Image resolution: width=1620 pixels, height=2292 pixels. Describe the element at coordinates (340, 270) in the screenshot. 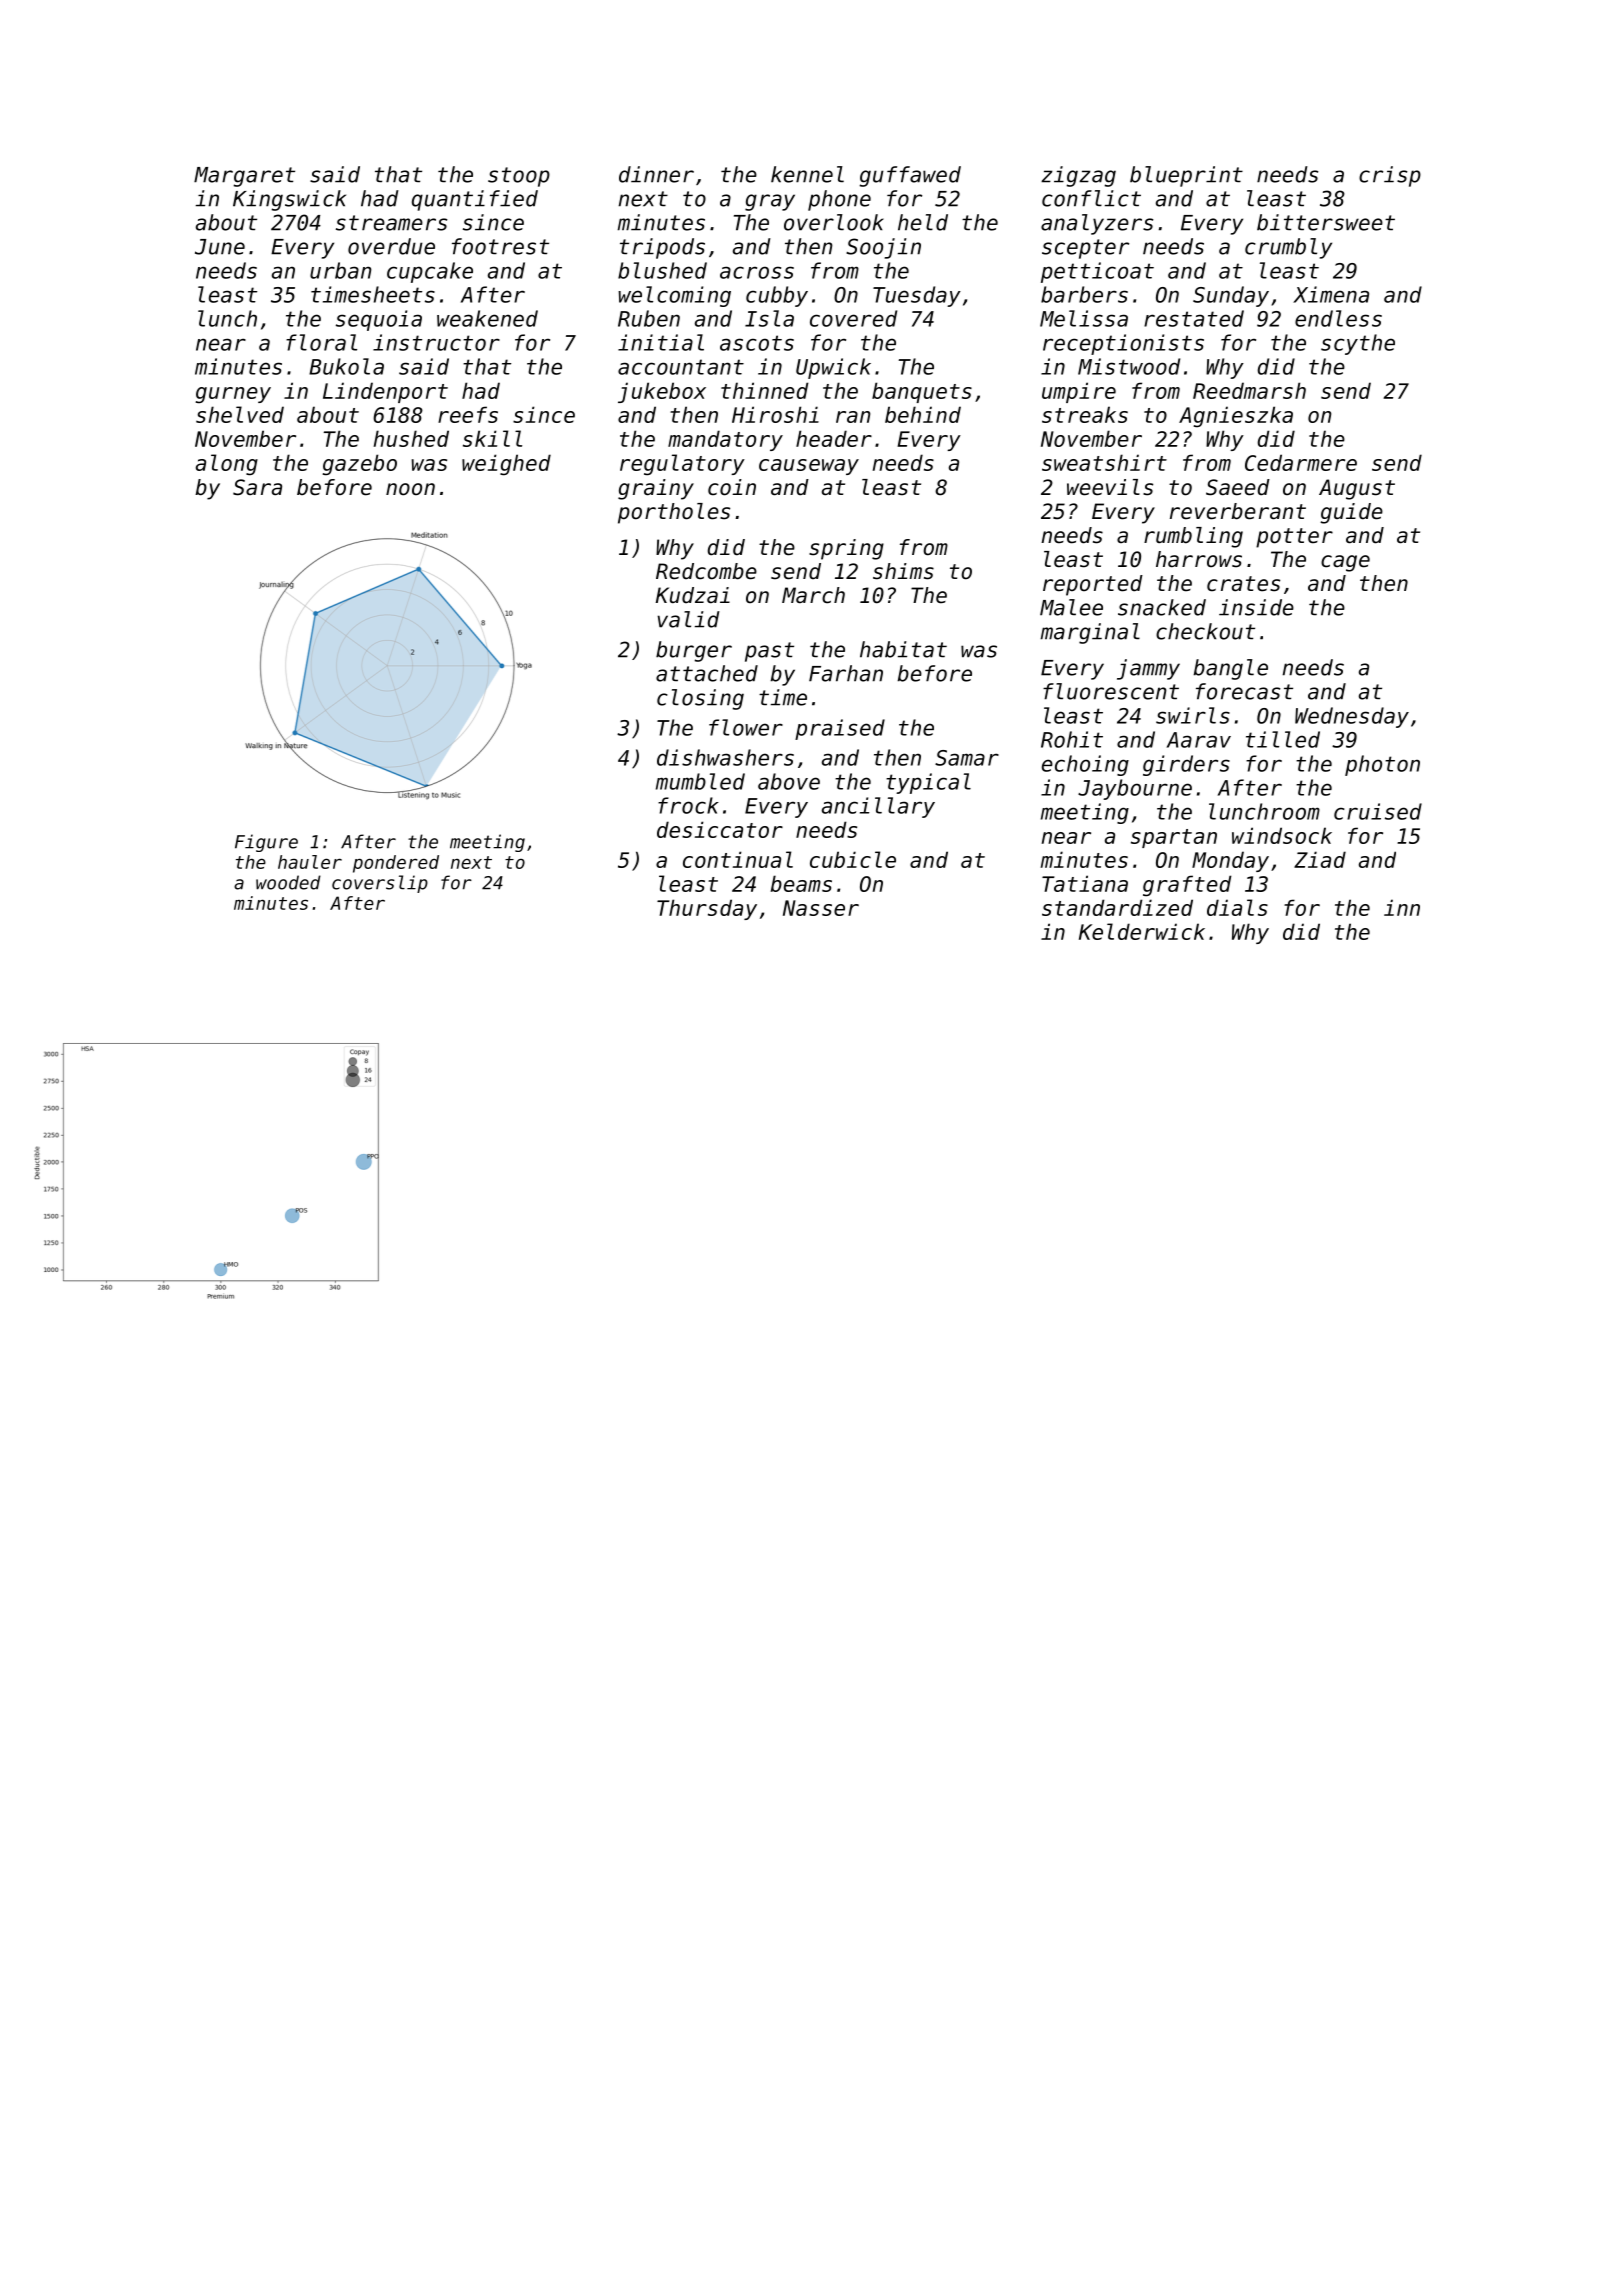

I see `urban` at that location.
